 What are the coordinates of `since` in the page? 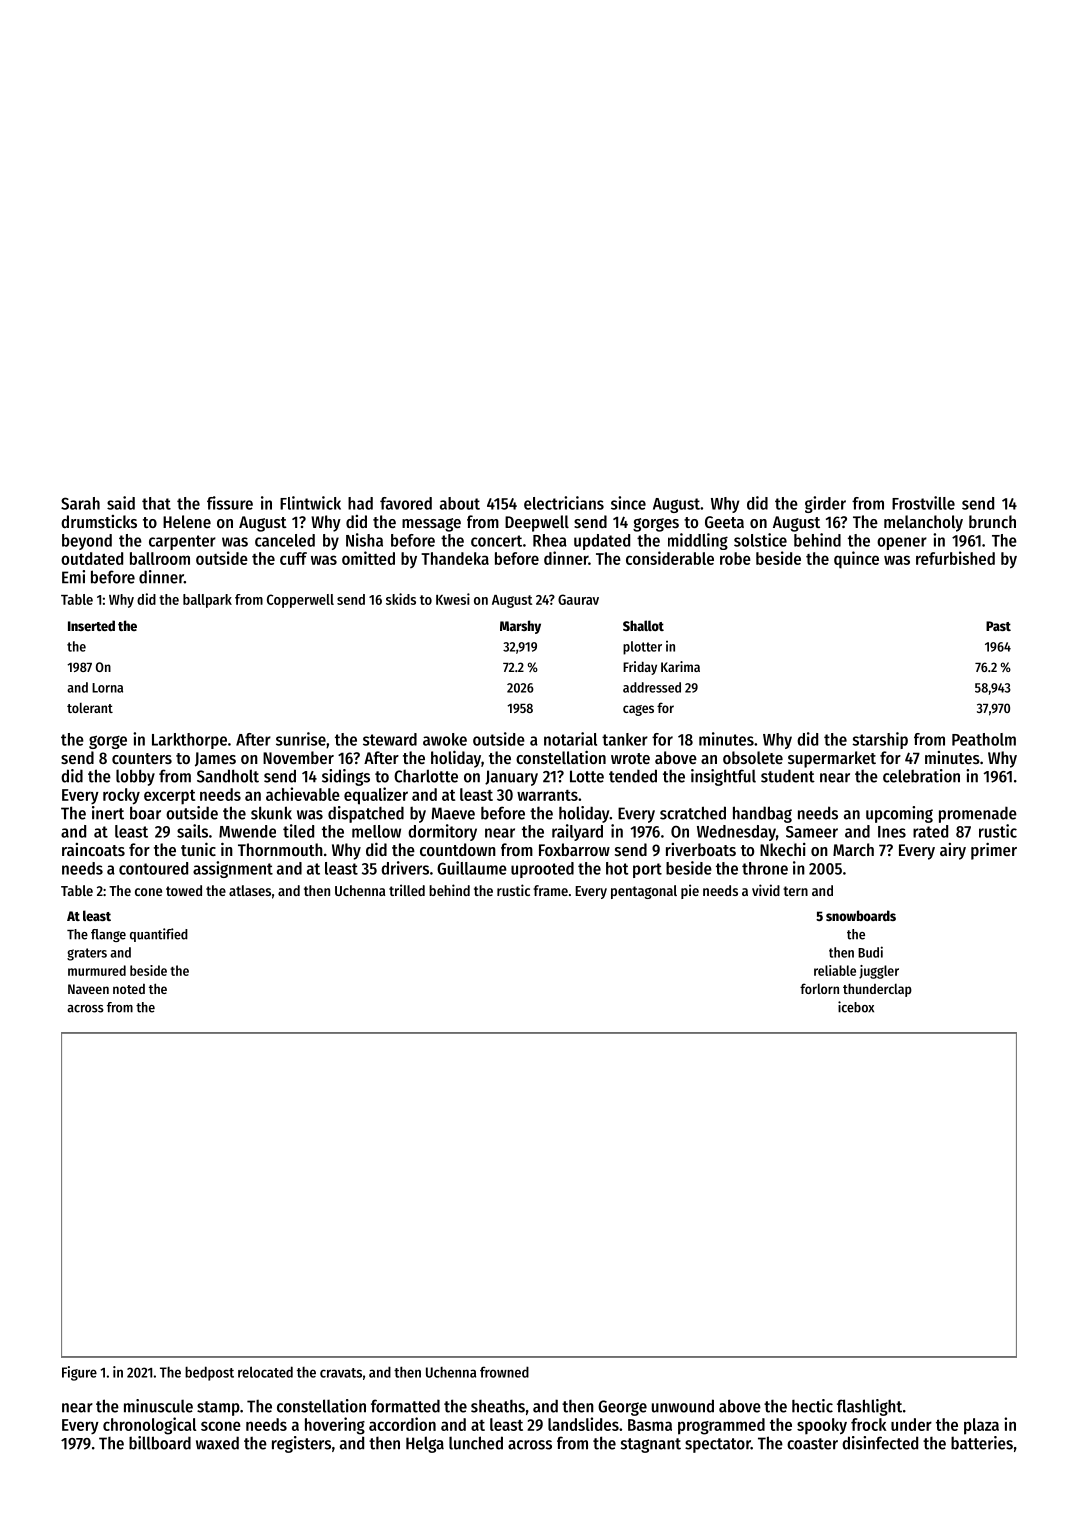 It's located at (628, 503).
